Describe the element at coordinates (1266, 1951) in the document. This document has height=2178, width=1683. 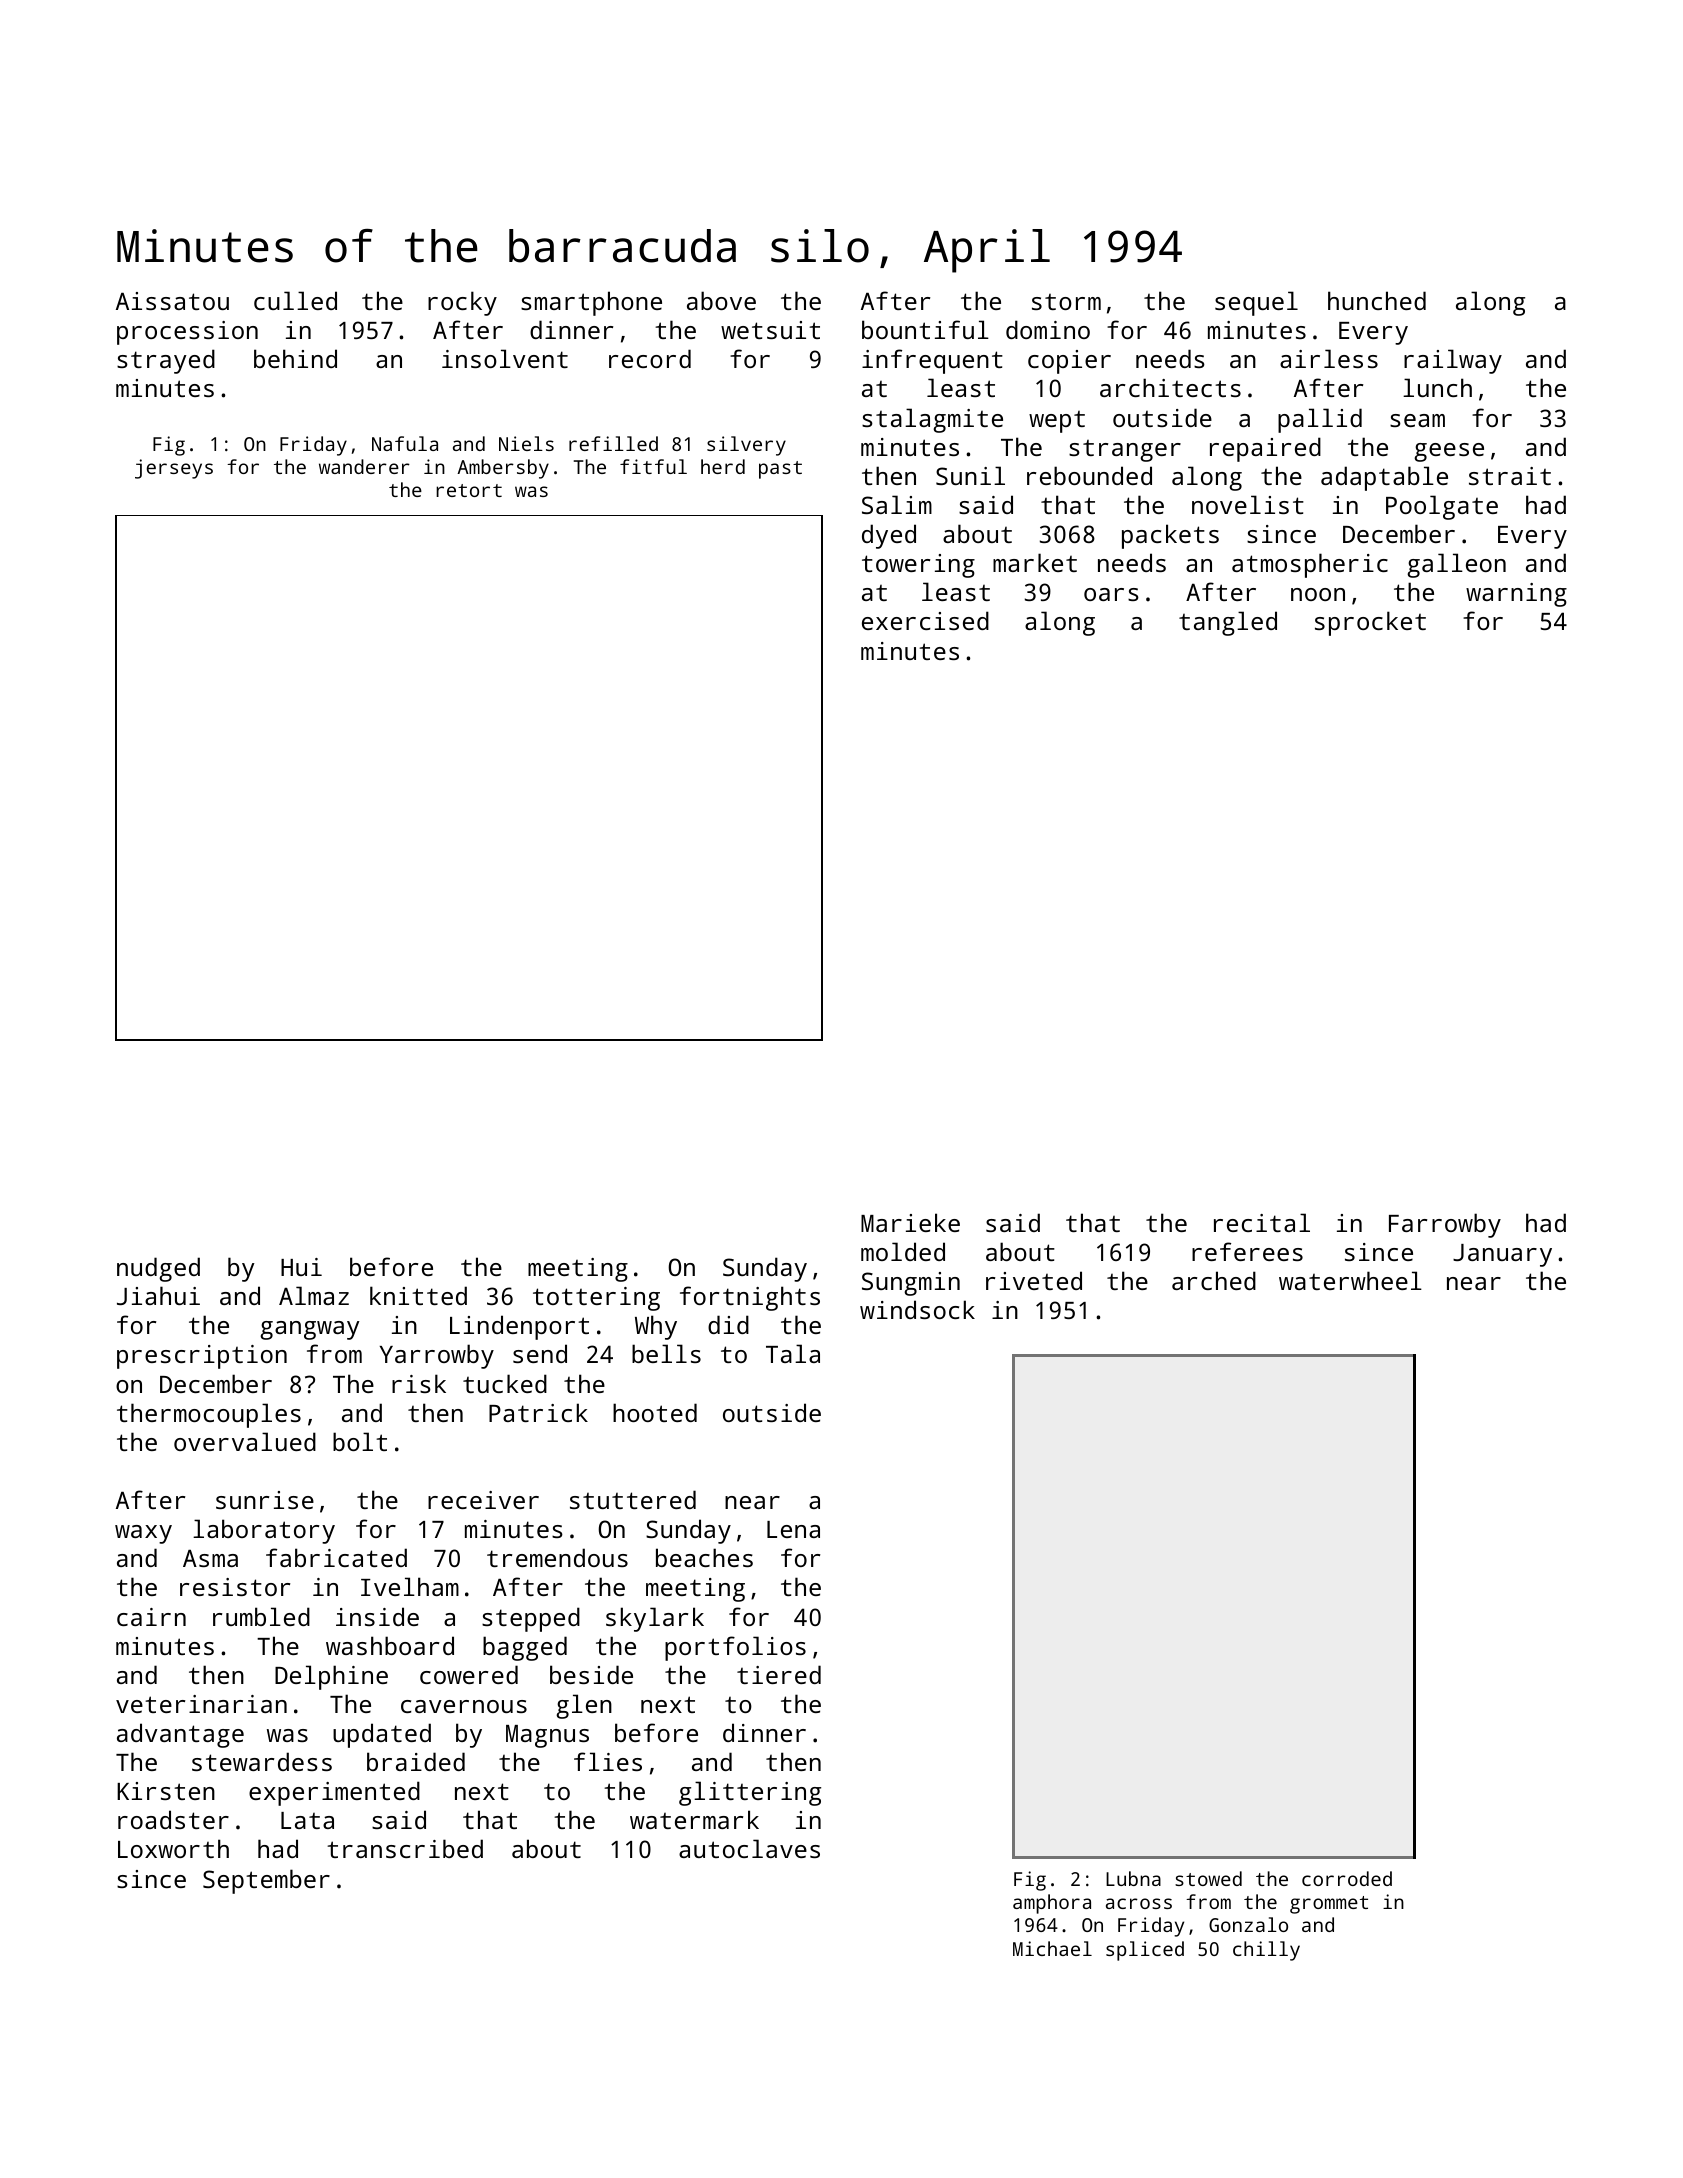
I see `chilly` at that location.
